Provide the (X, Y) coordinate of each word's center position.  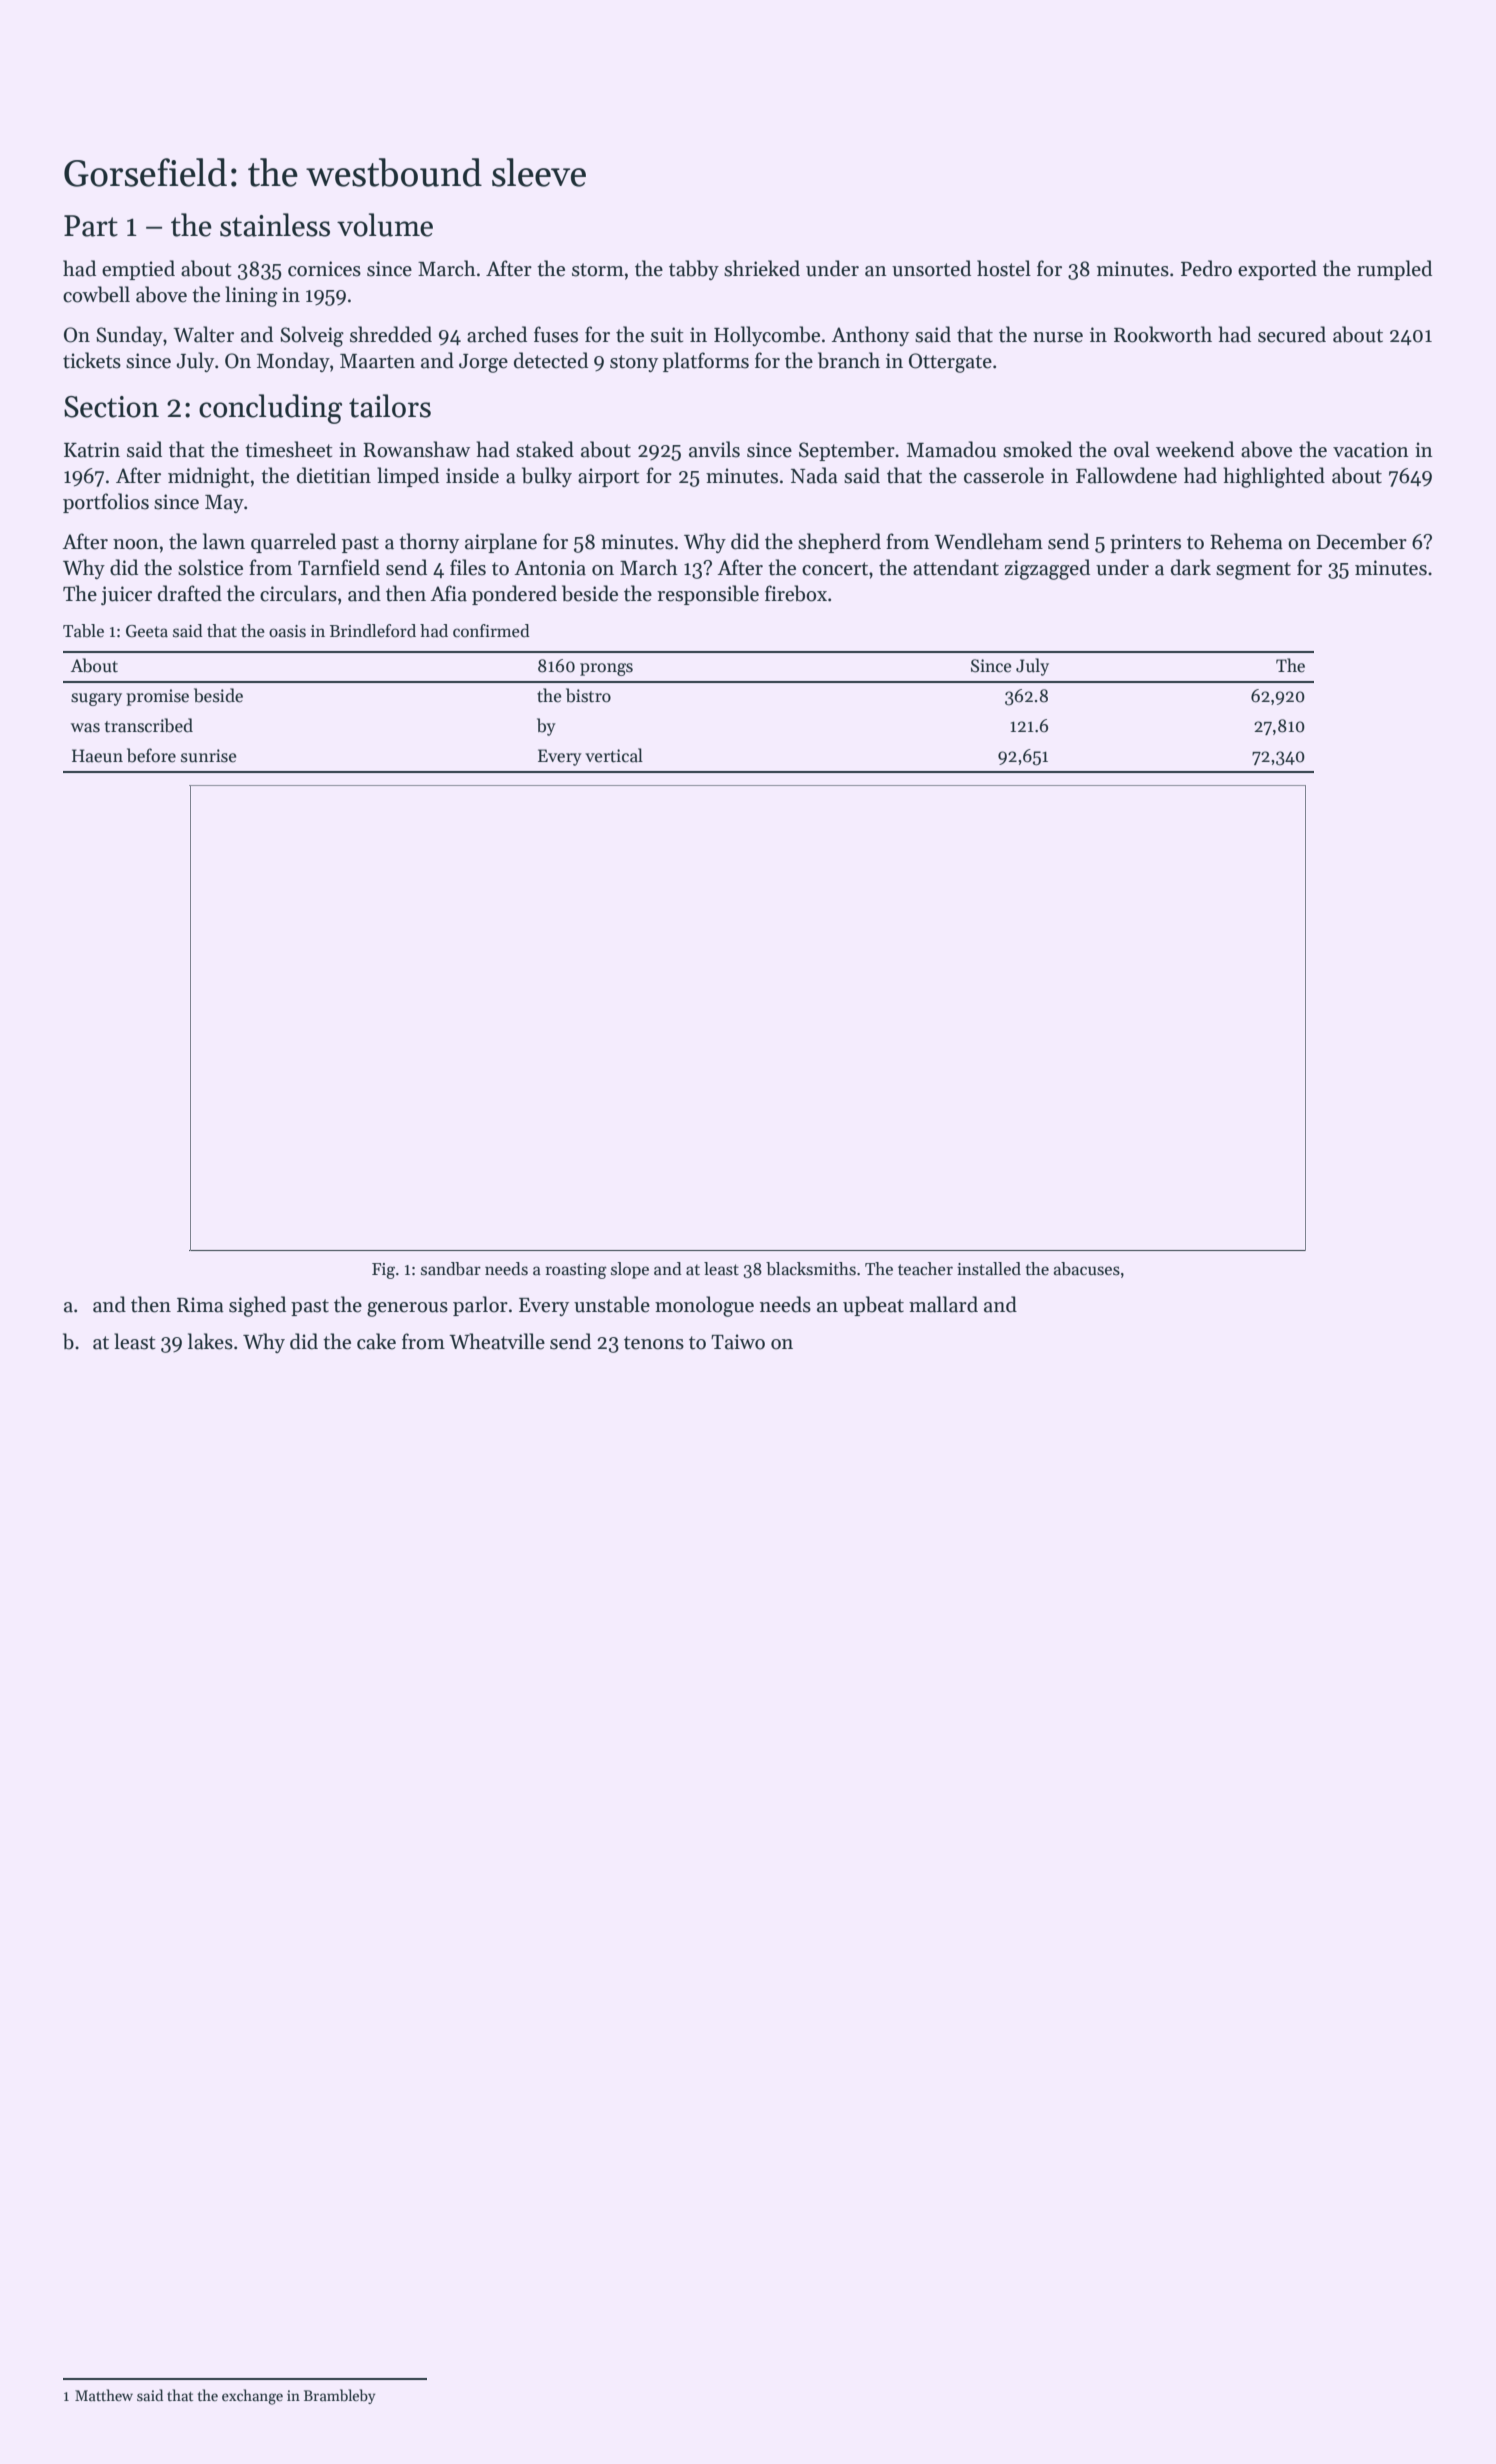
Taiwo (738, 1342)
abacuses (1087, 1269)
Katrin (92, 450)
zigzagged (1047, 569)
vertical (614, 755)
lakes (210, 1341)
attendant (956, 567)
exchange (252, 2397)
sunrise (209, 756)
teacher (925, 1269)
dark (1191, 567)
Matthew (104, 2395)
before (151, 755)
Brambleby (340, 2396)
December (1361, 541)
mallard (943, 1304)
